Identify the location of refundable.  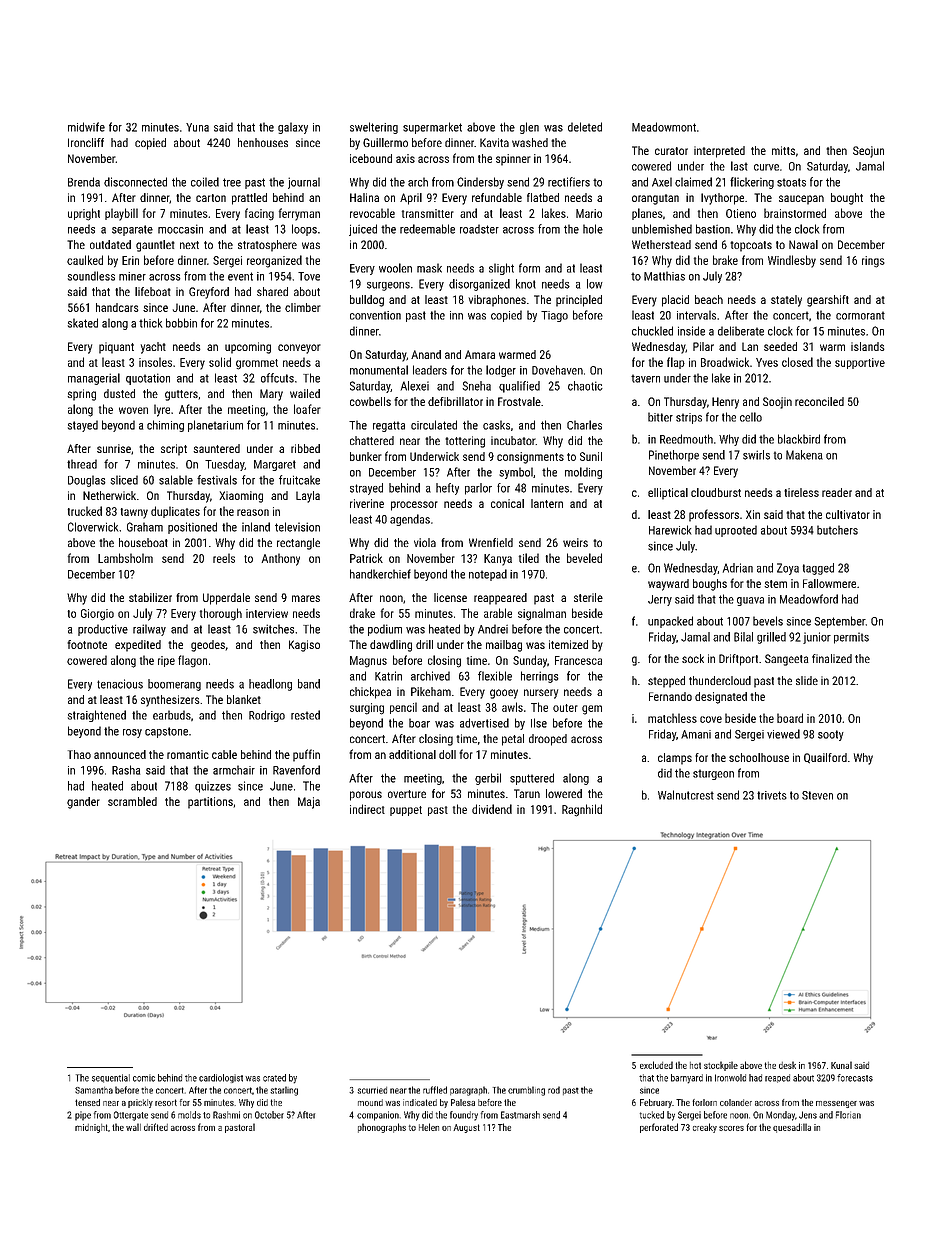
(497, 197).
